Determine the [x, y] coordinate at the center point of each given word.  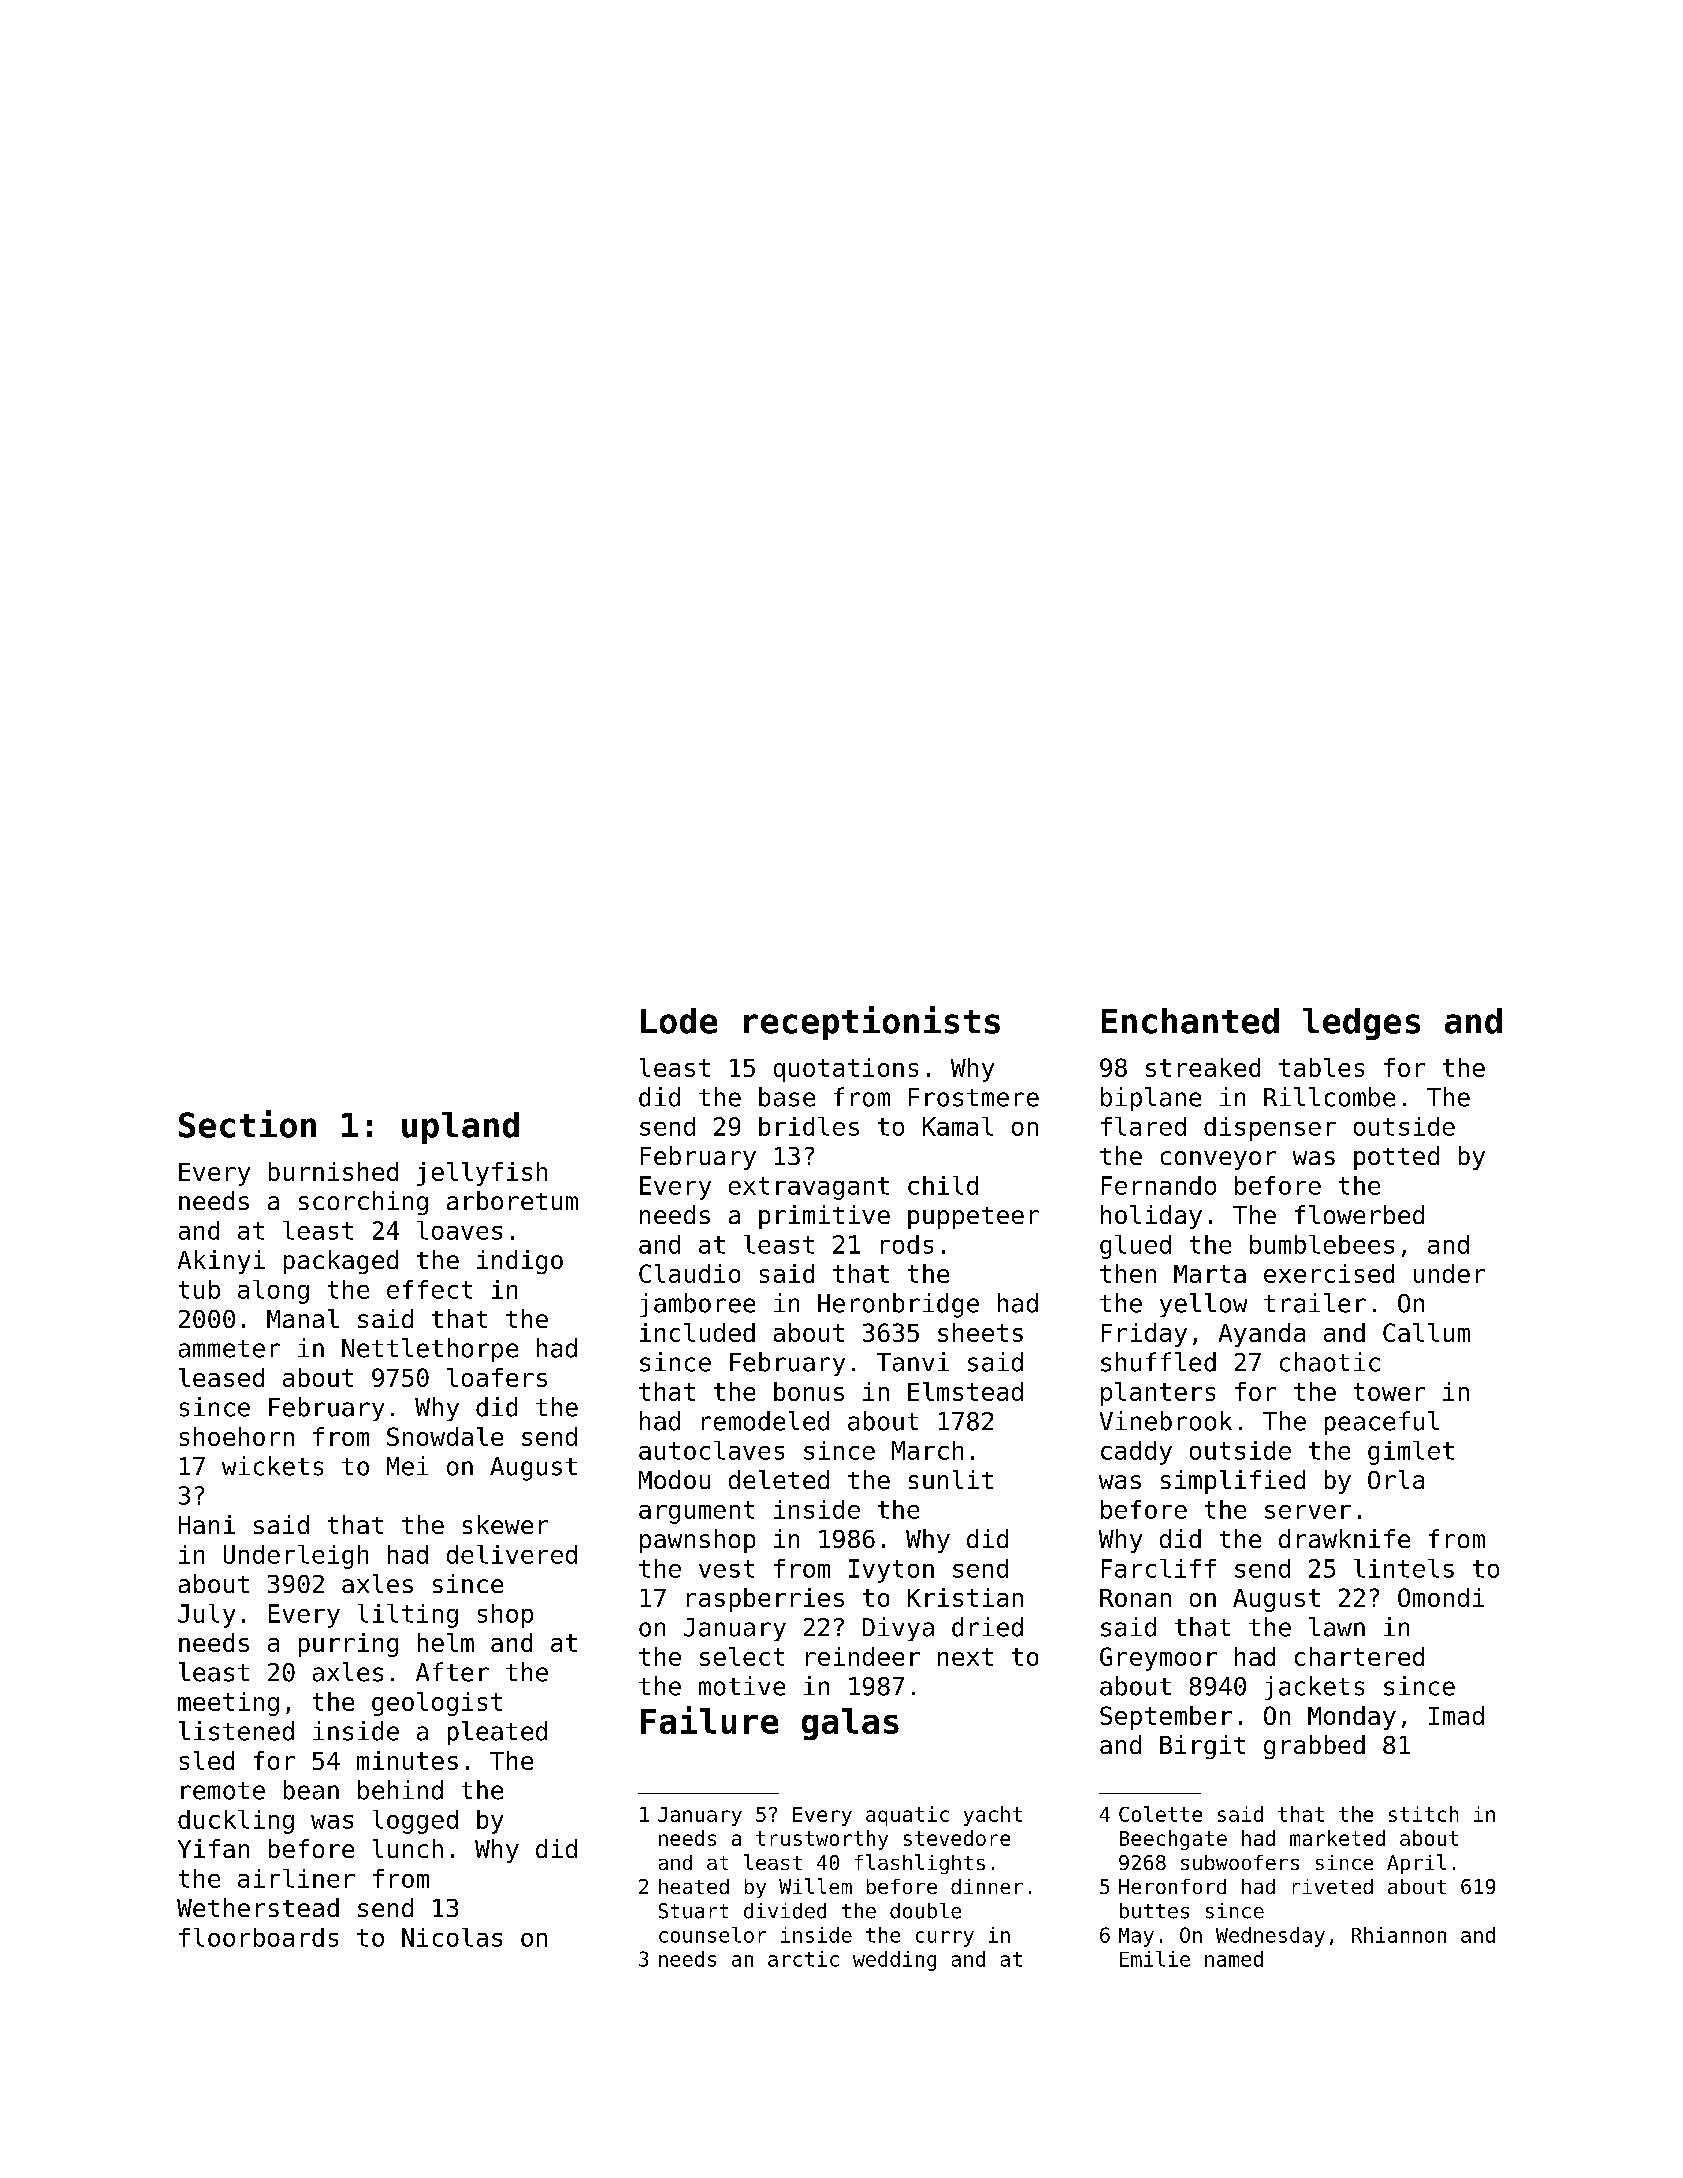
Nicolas [452, 1937]
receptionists [872, 1023]
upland [460, 1128]
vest [726, 1569]
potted [1396, 1158]
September [1166, 1718]
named [1234, 1959]
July [206, 1616]
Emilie [1155, 1959]
